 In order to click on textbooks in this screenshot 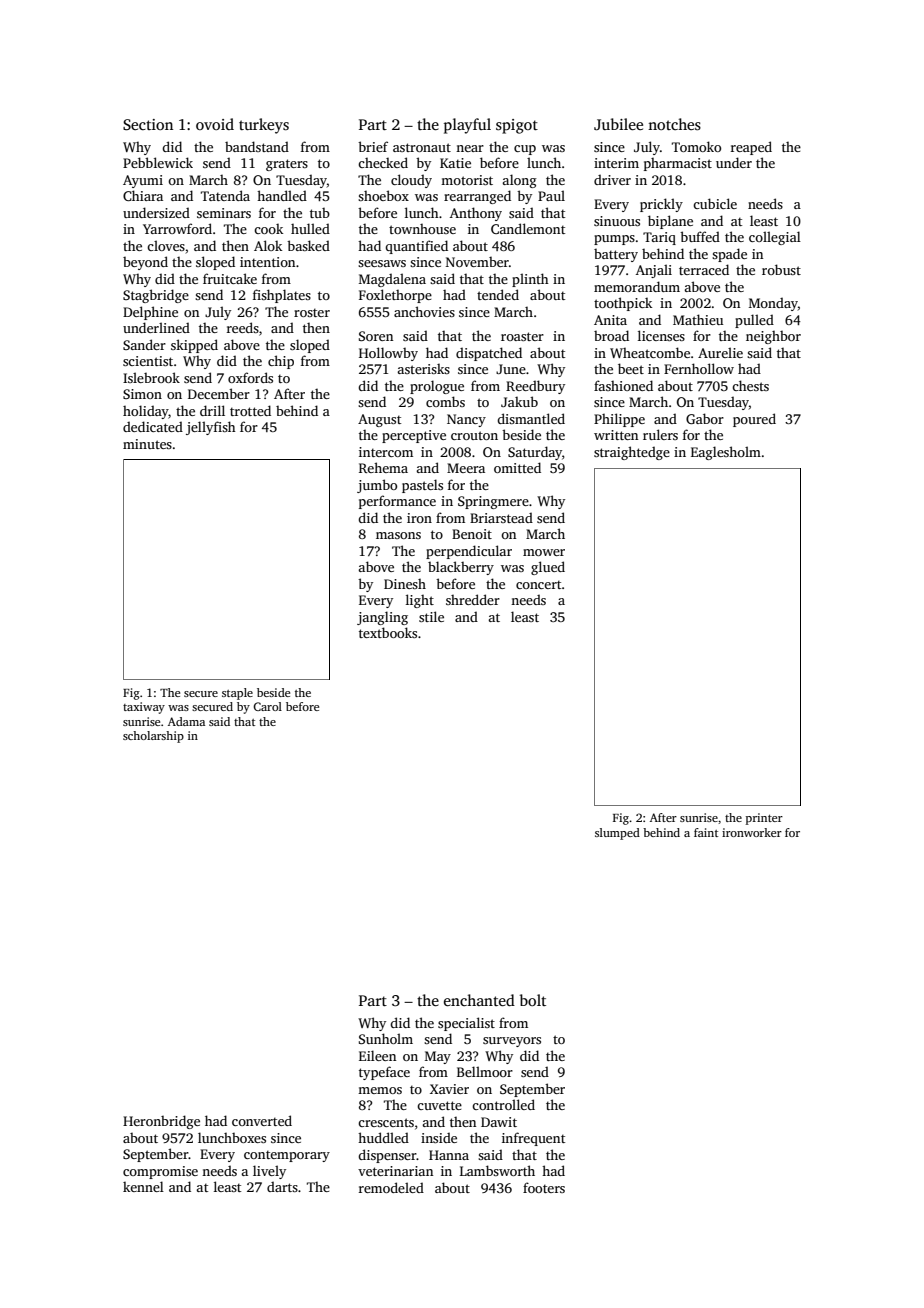, I will do `click(388, 632)`.
